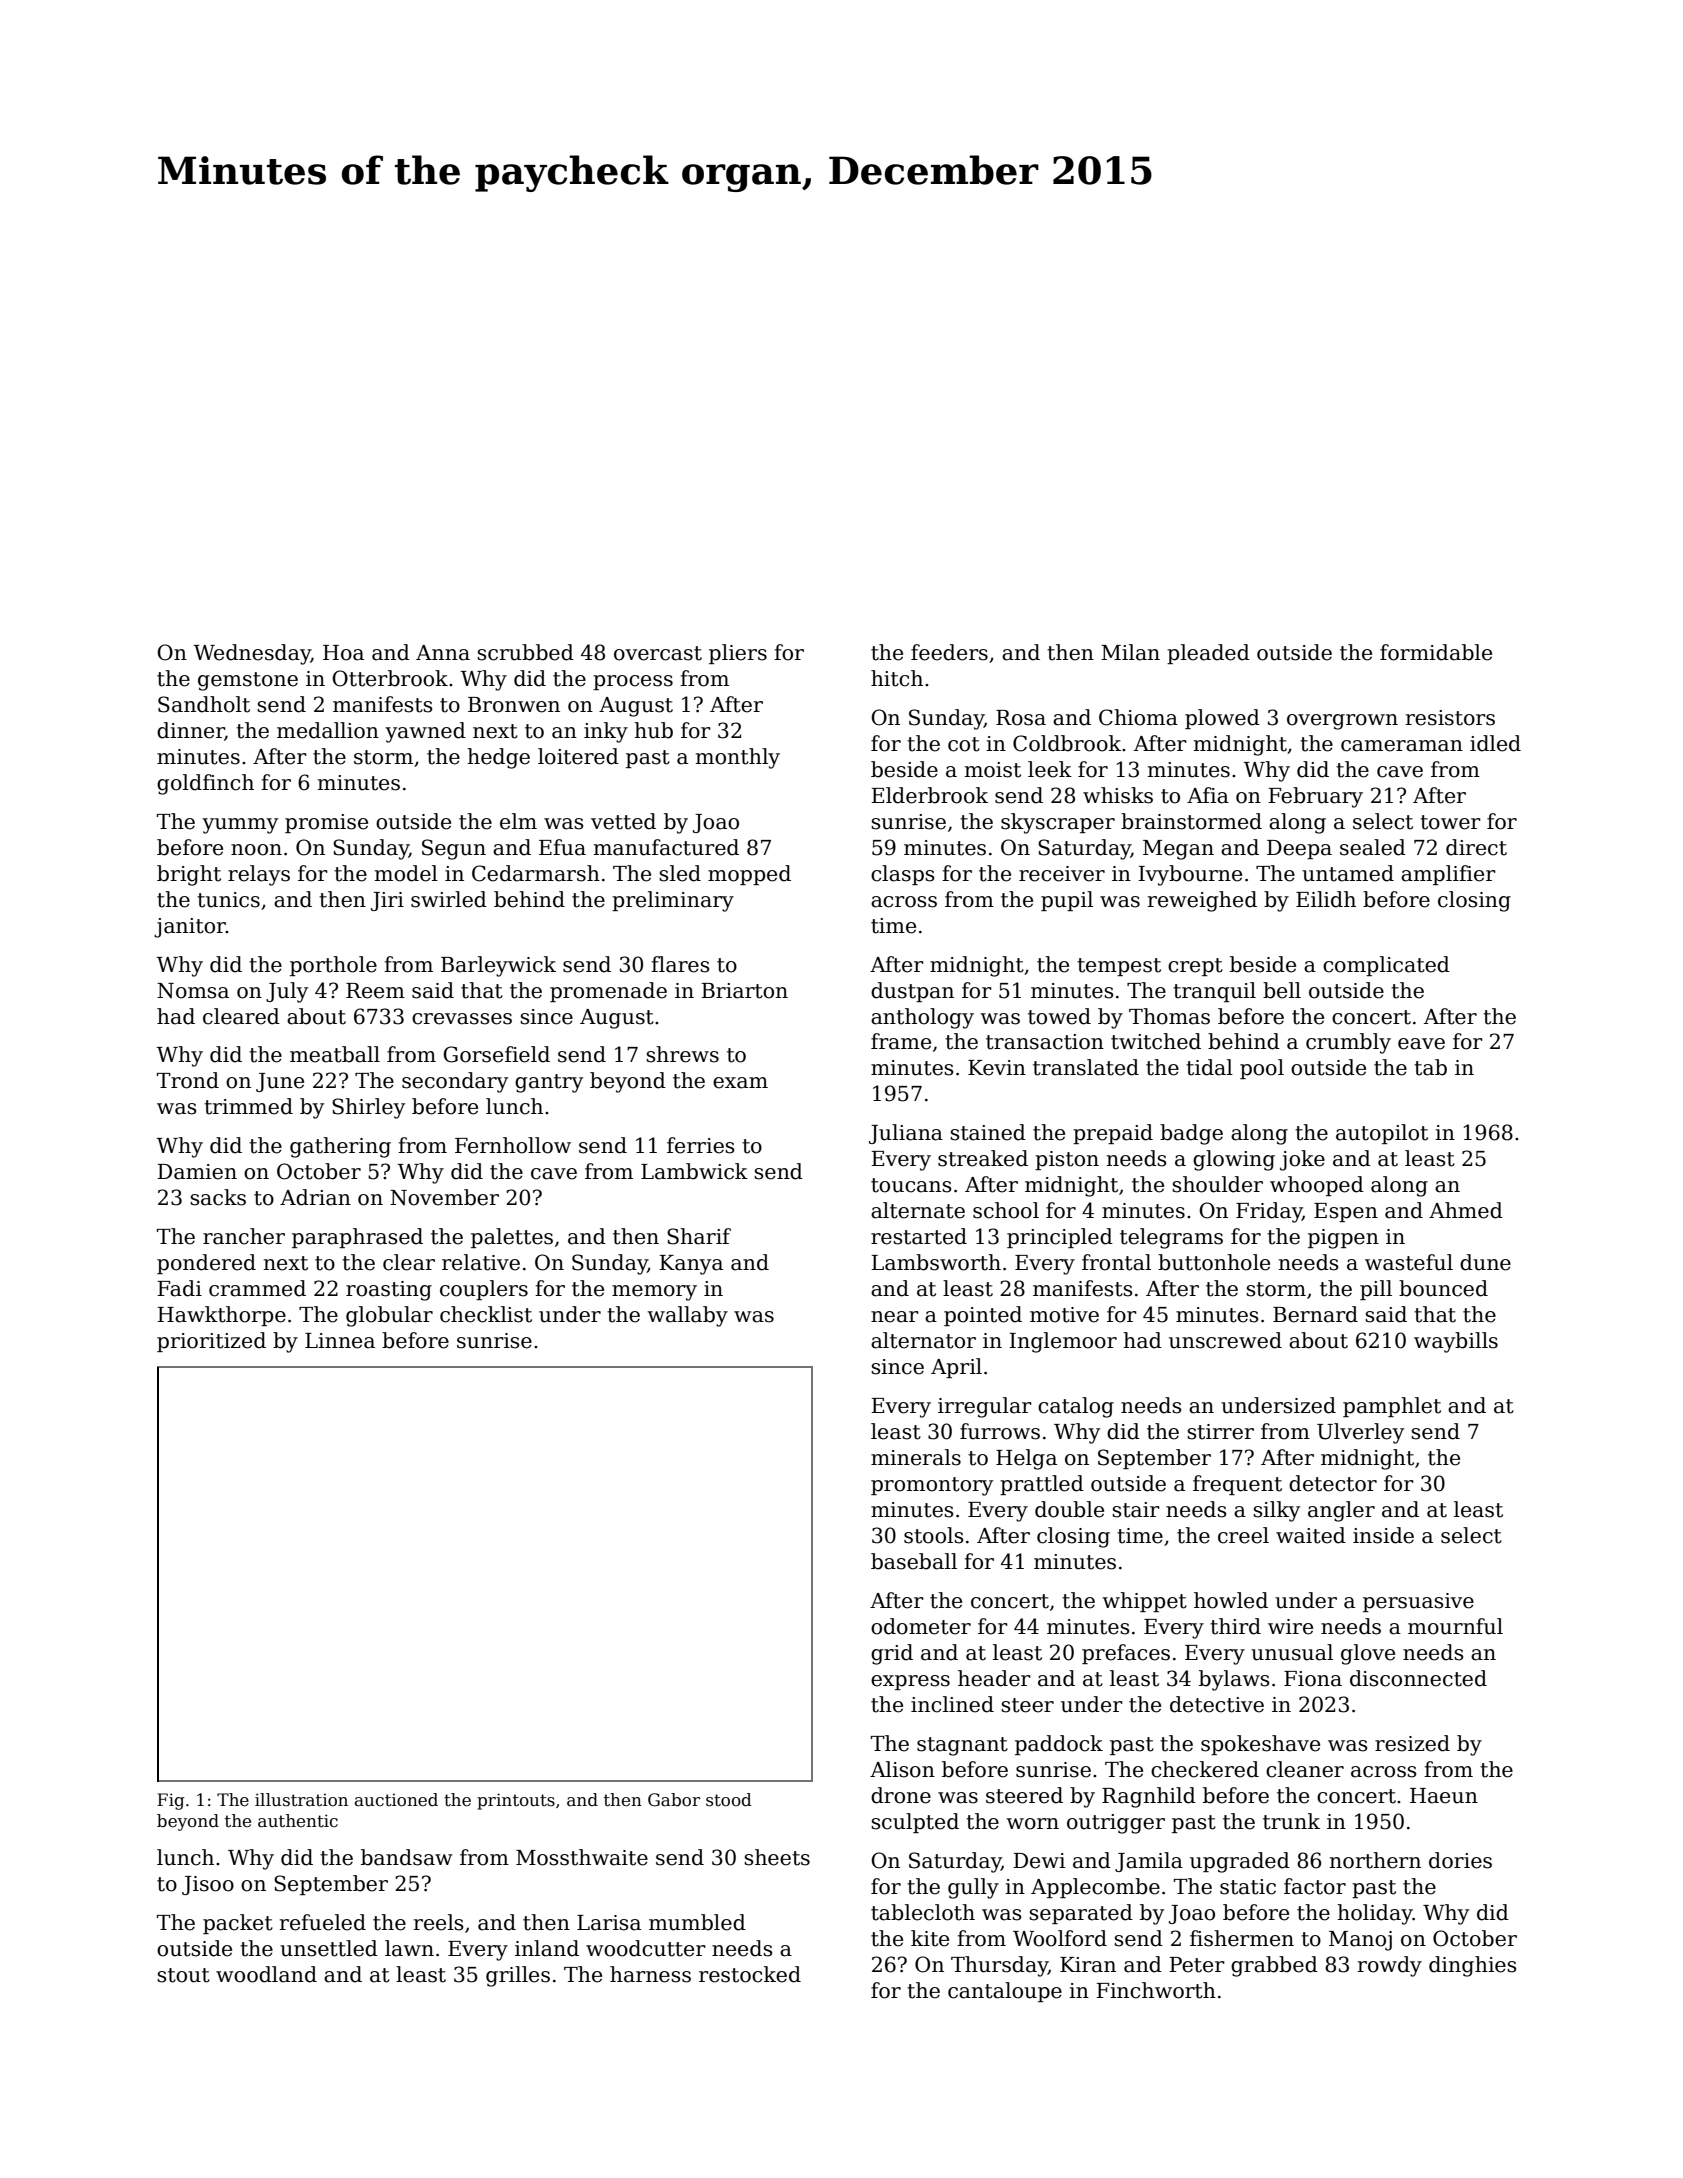 This screenshot has width=1683, height=2178. What do you see at coordinates (171, 1801) in the screenshot?
I see `Fig` at bounding box center [171, 1801].
